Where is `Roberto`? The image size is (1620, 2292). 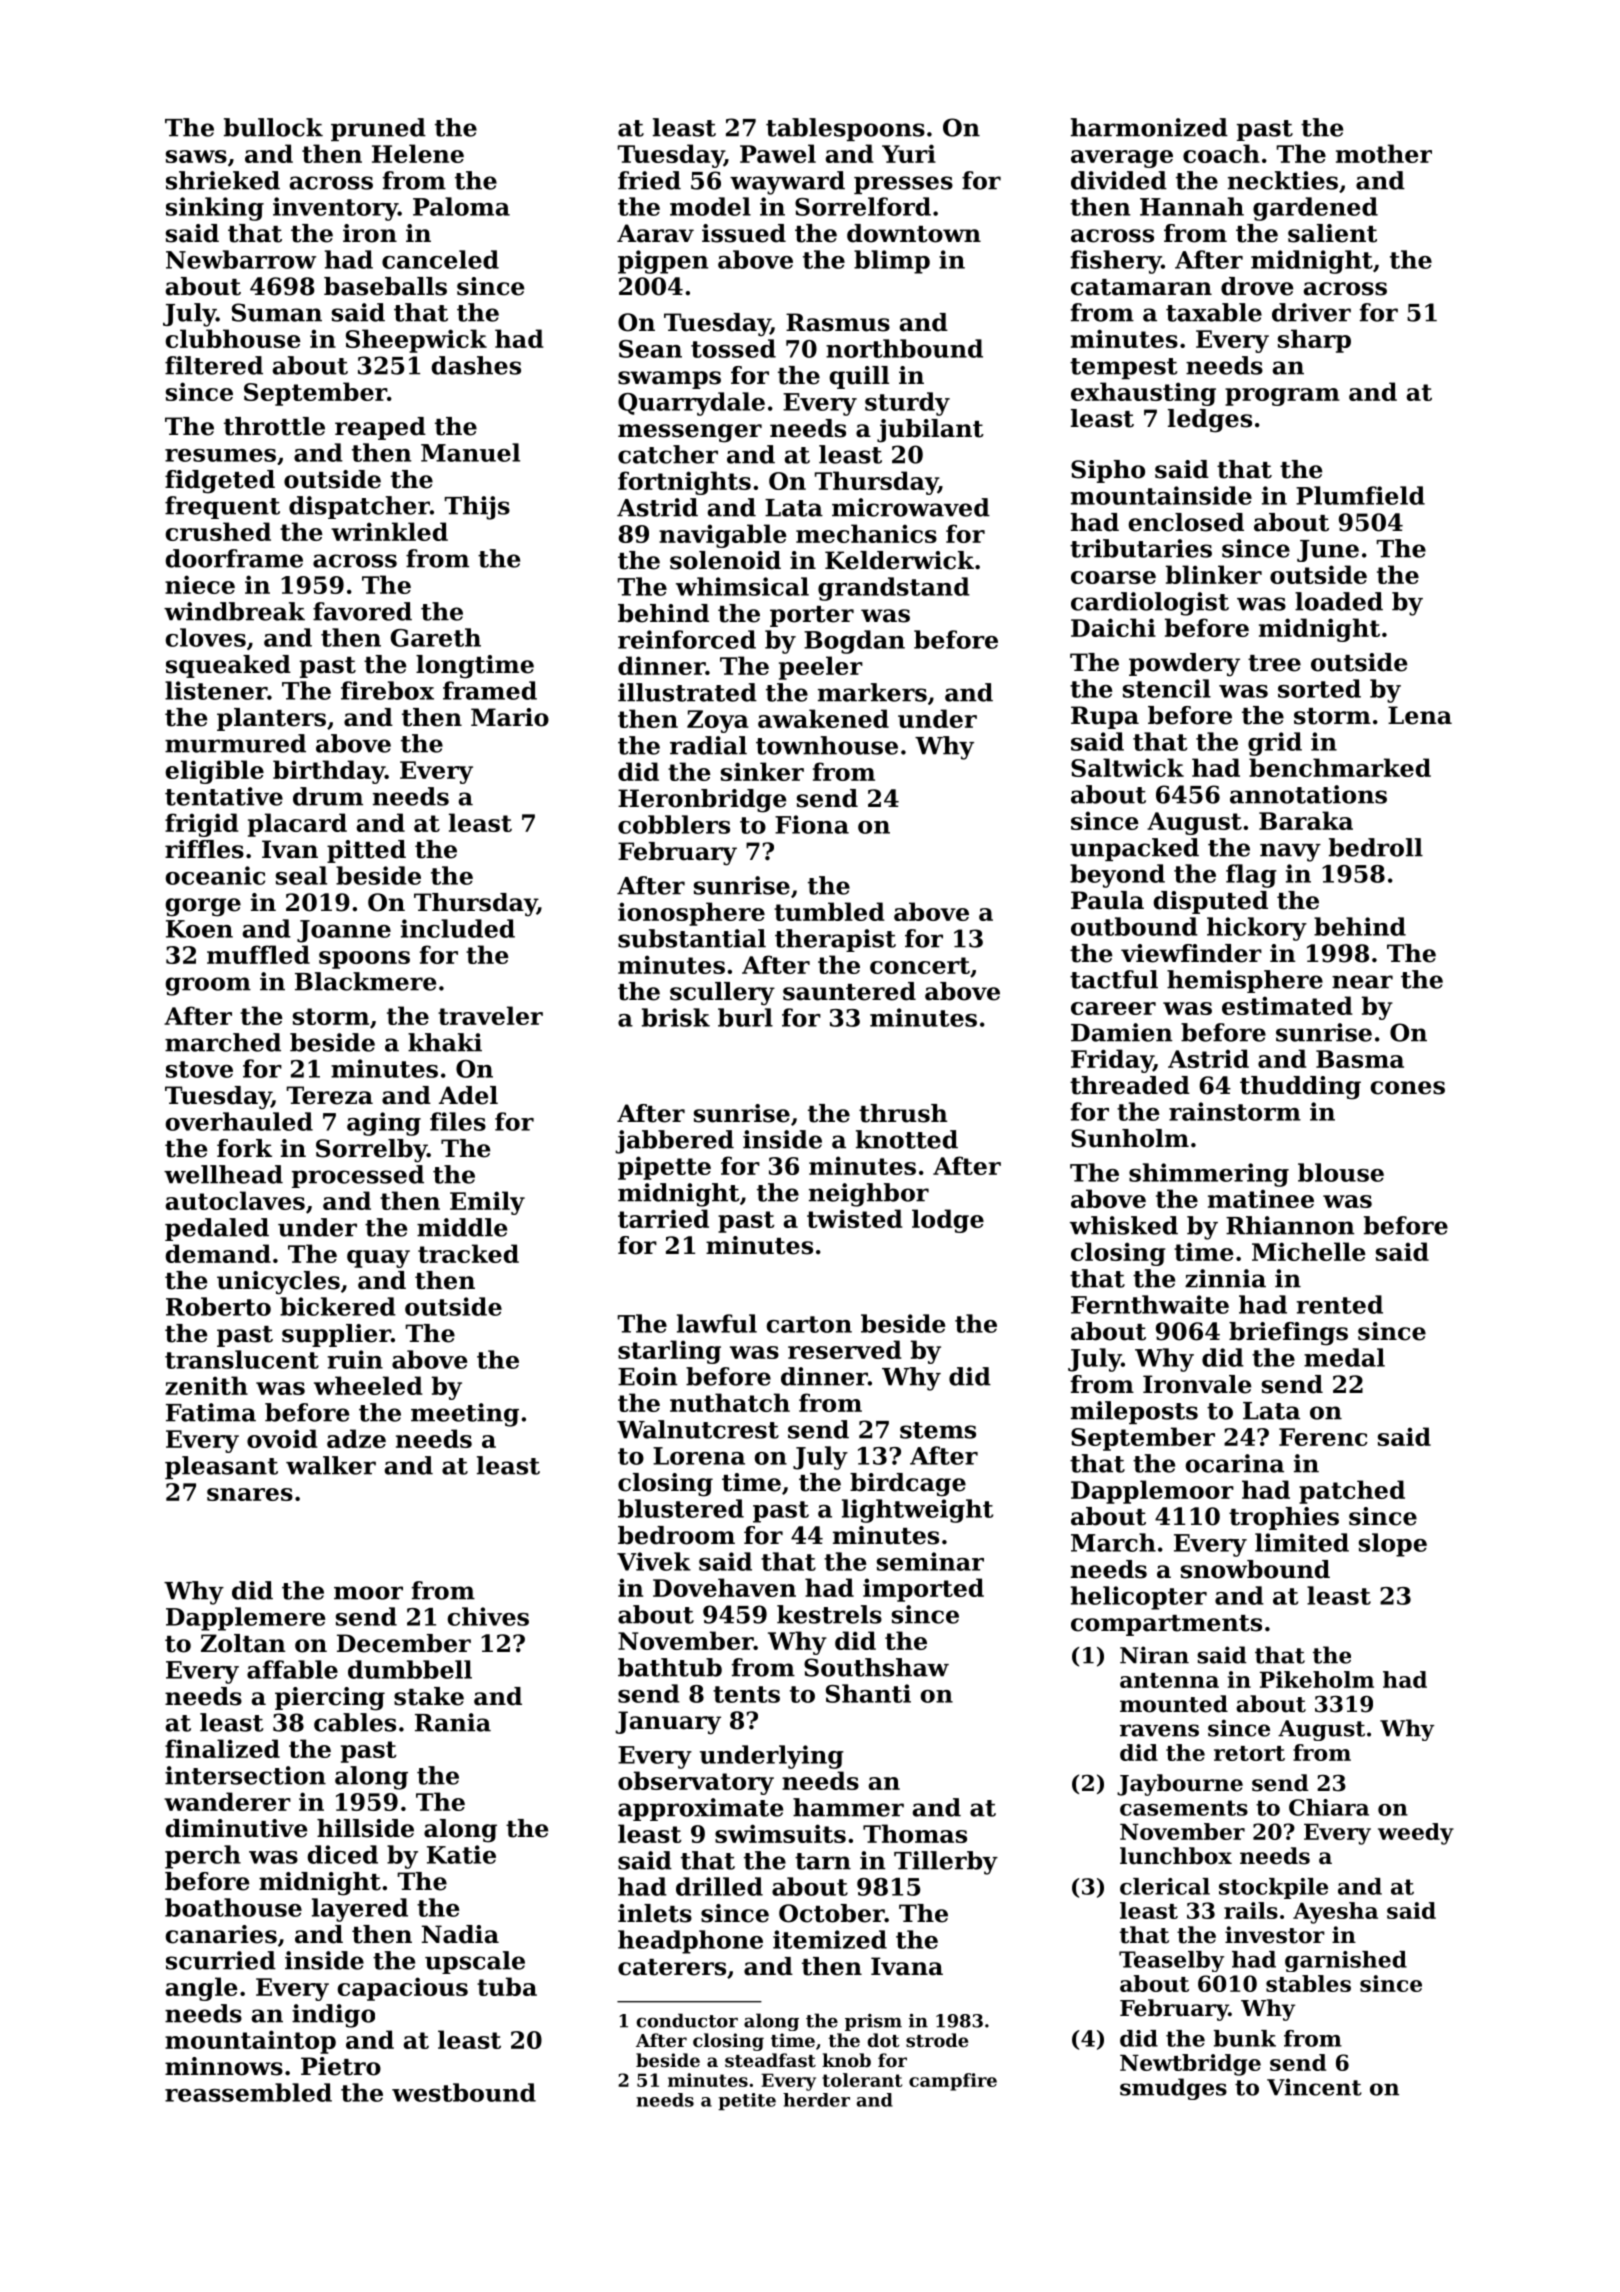 Roberto is located at coordinates (218, 1306).
